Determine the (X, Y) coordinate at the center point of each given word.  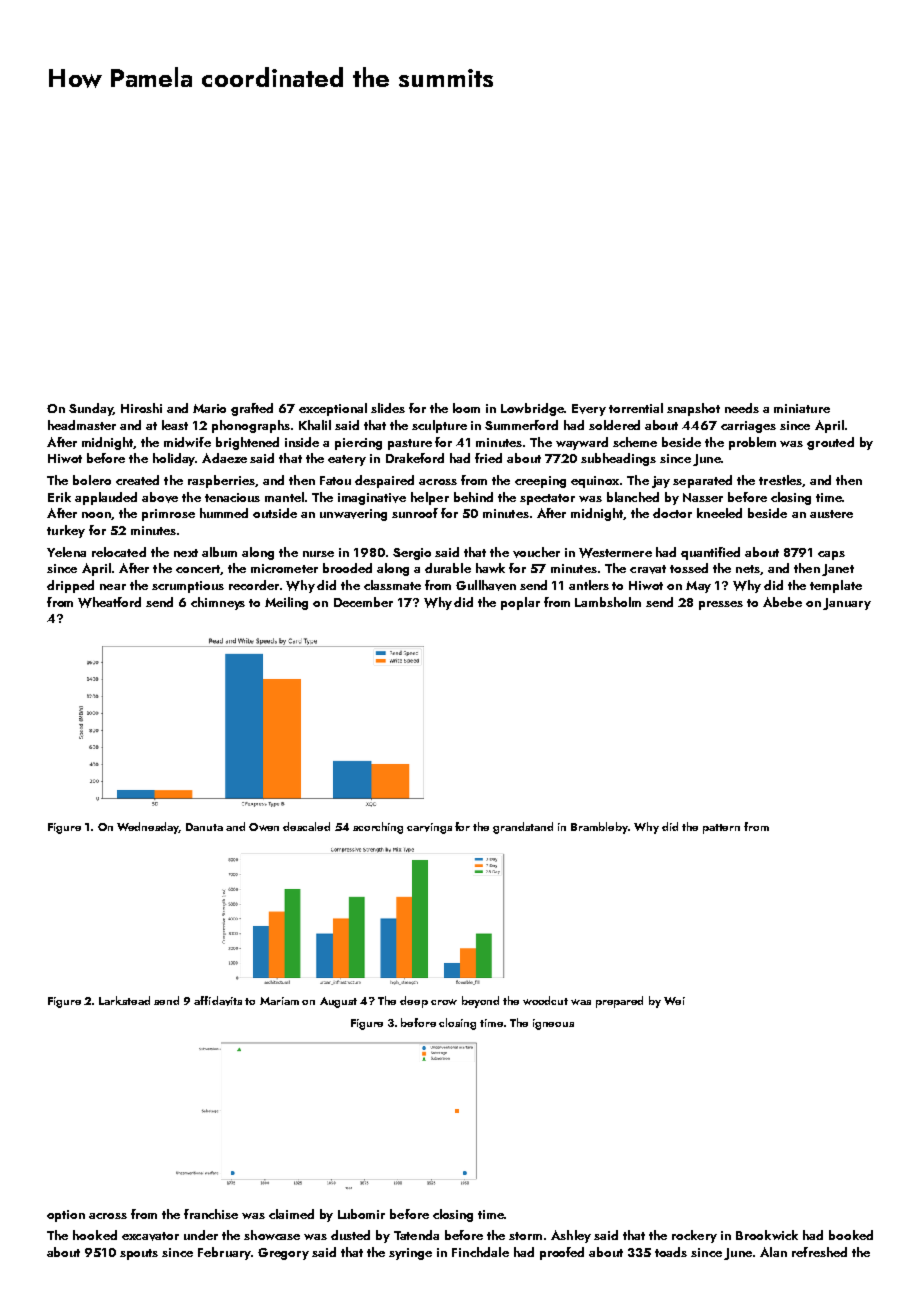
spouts (139, 1254)
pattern (721, 829)
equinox (595, 482)
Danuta (204, 827)
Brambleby (599, 828)
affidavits (218, 1001)
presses (721, 605)
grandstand (523, 828)
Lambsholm (608, 602)
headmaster (82, 425)
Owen (264, 827)
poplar (520, 603)
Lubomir (361, 1214)
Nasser (703, 497)
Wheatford (109, 602)
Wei (674, 1001)
